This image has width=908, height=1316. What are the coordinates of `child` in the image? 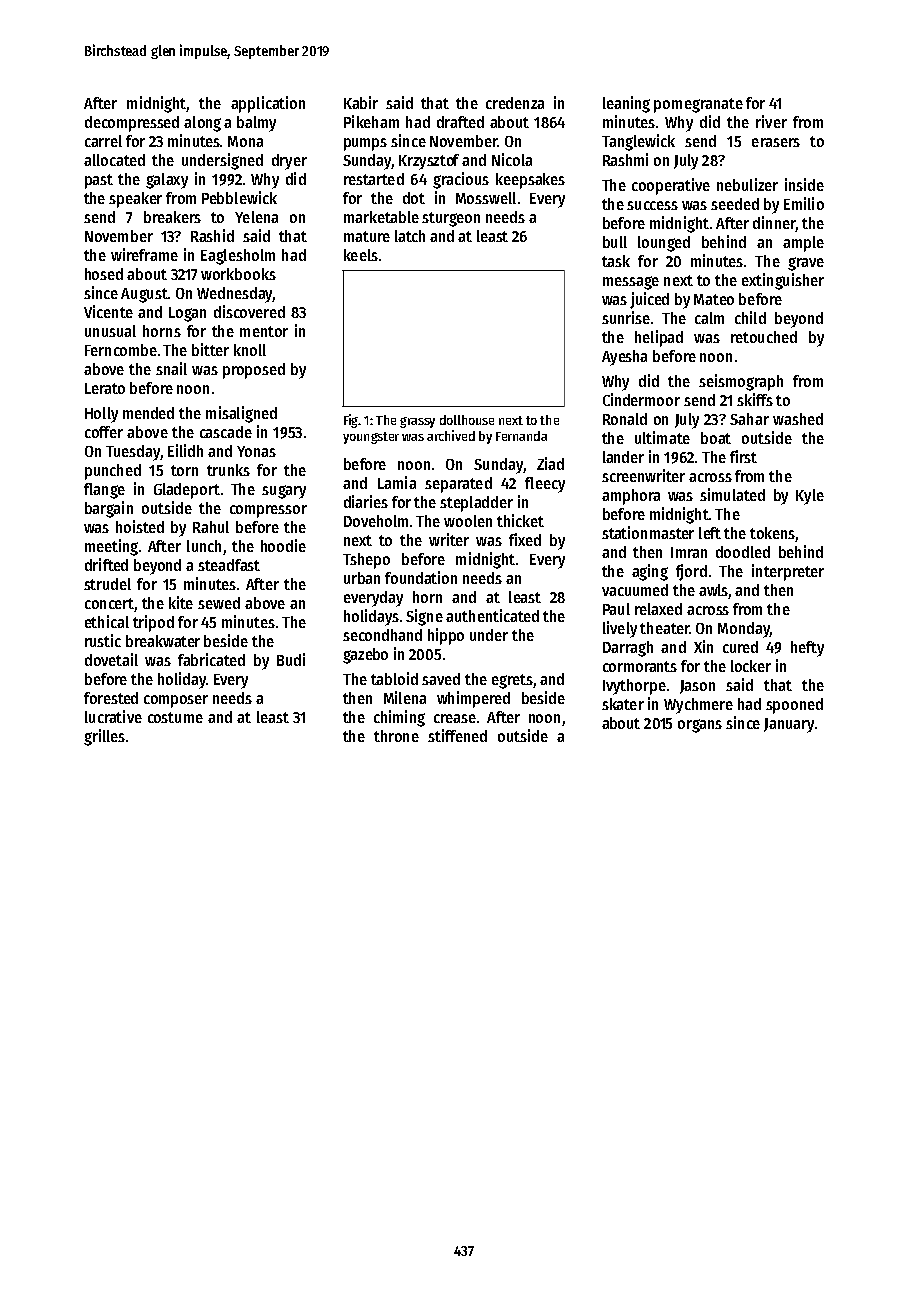 It's located at (750, 317).
